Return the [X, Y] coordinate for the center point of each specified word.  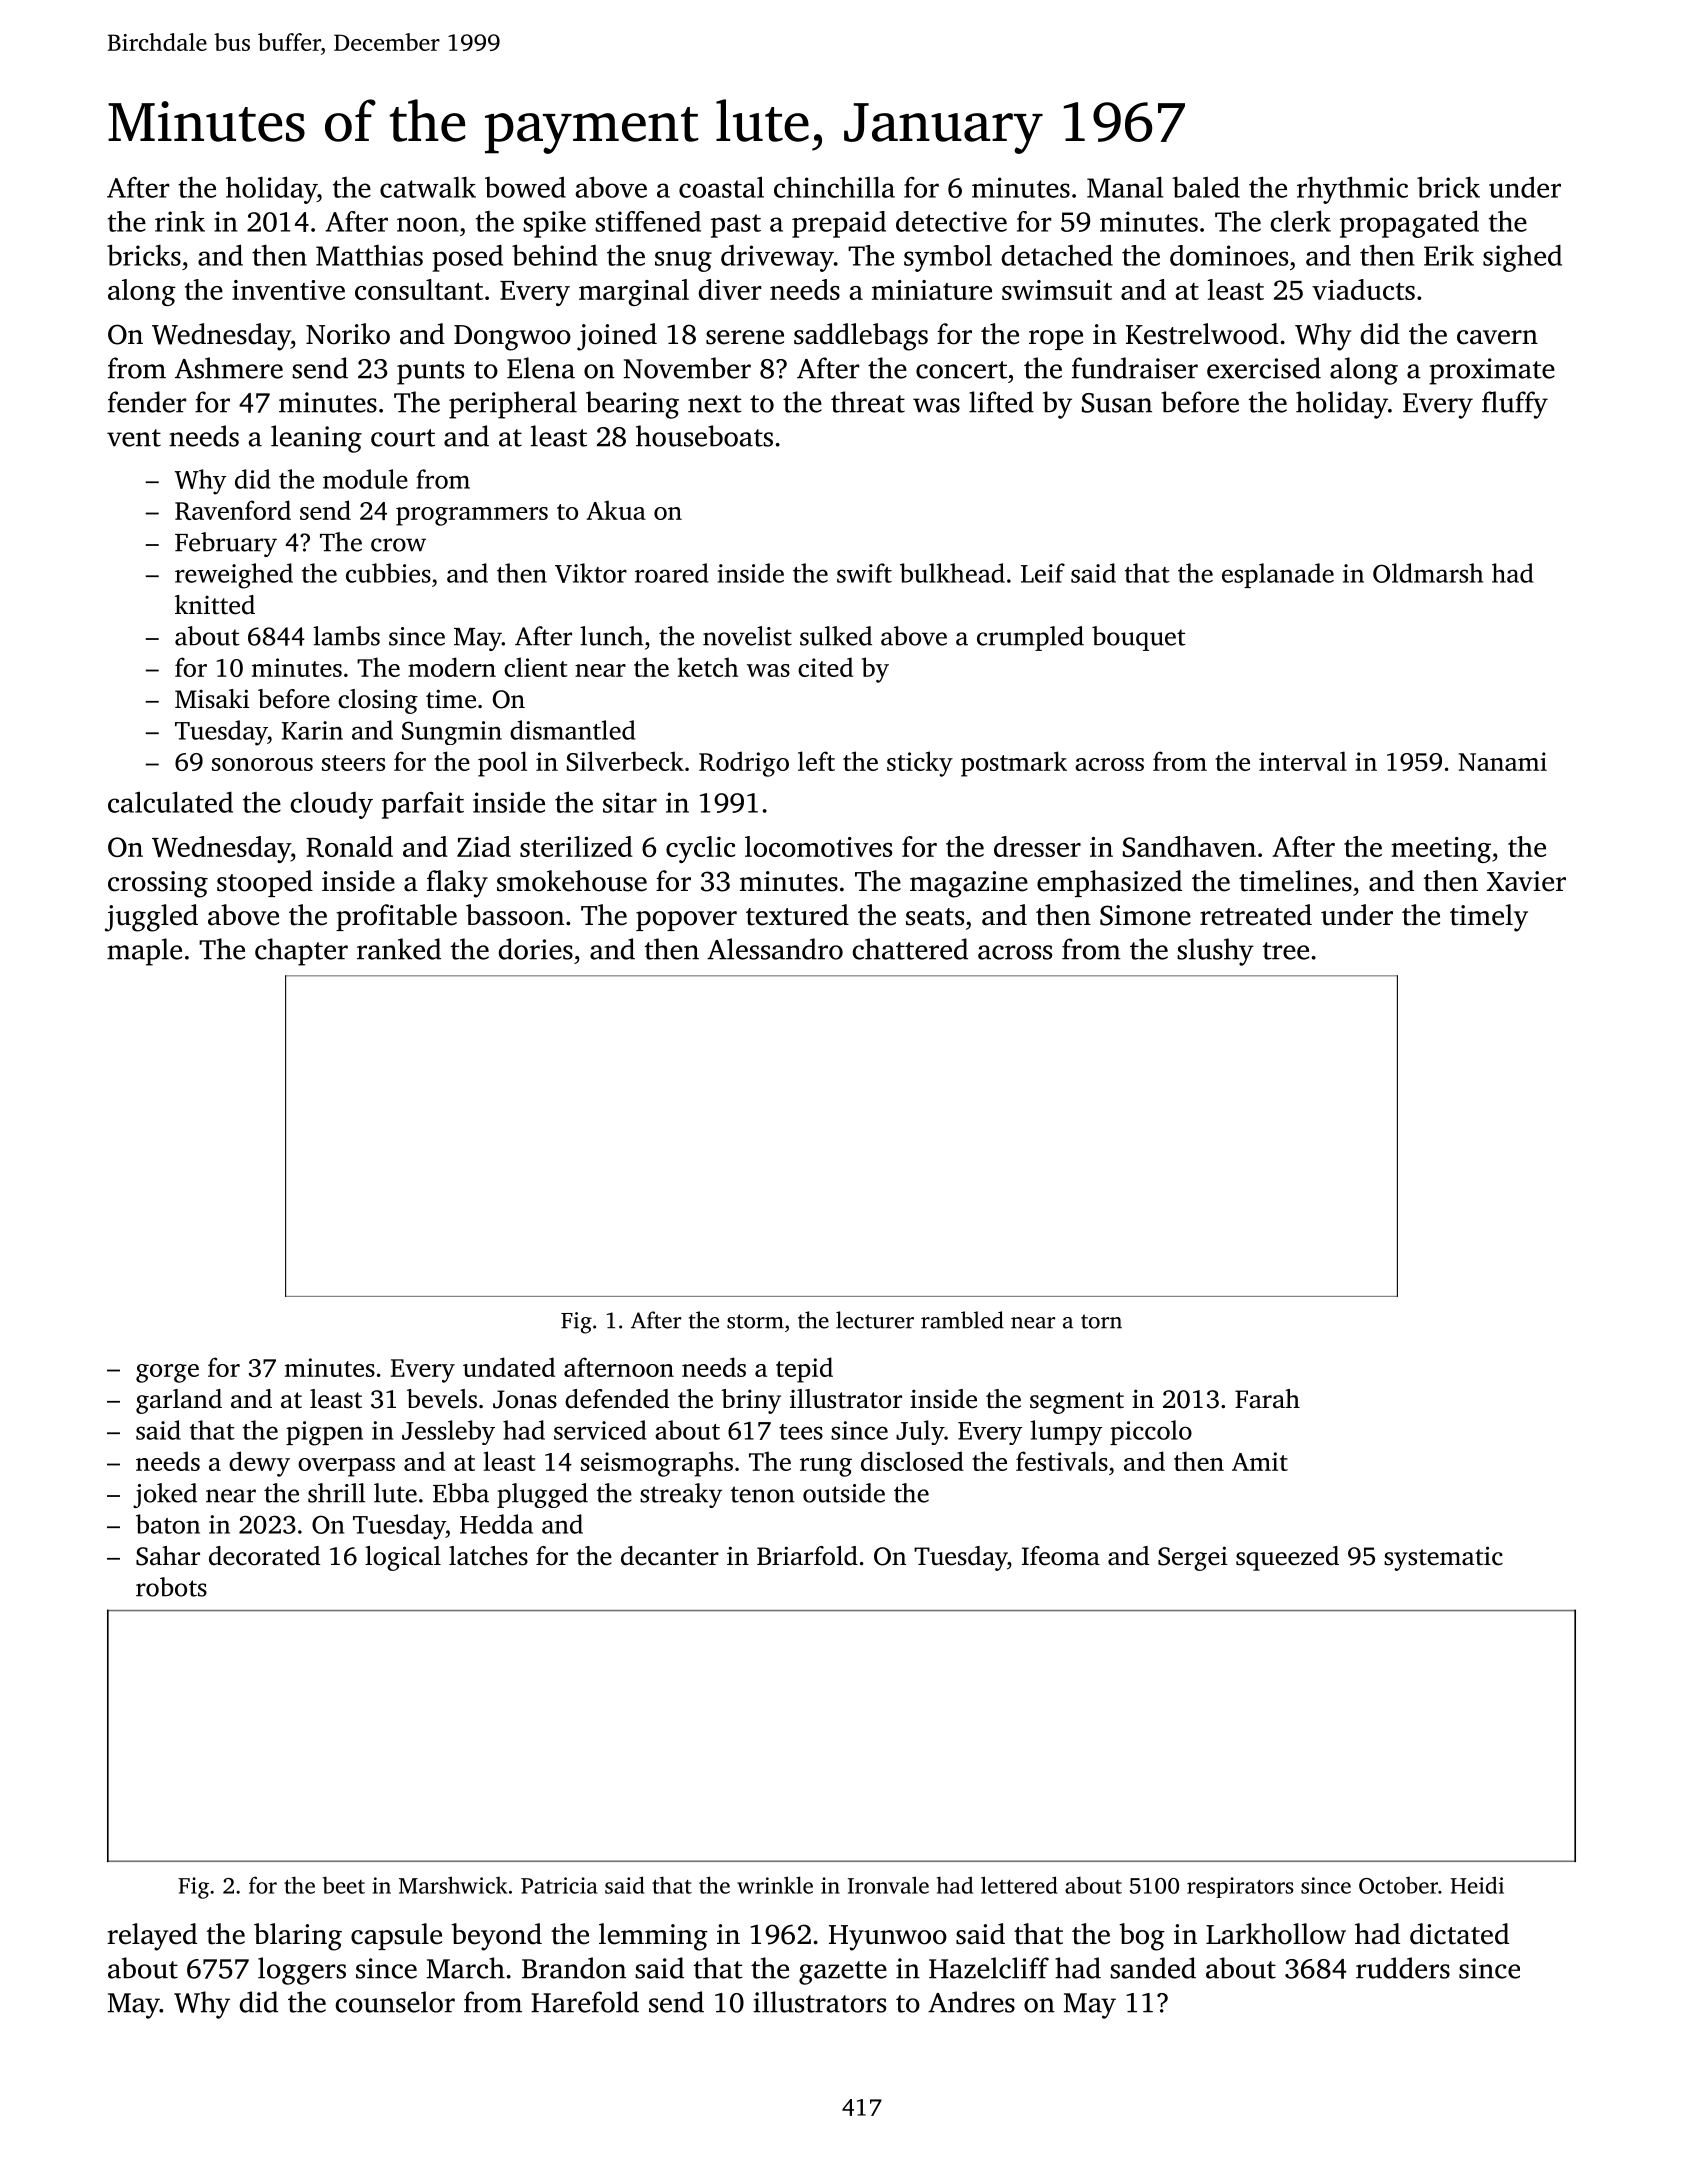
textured [797, 915]
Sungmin [452, 733]
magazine [969, 884]
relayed [152, 1937]
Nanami [1503, 761]
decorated [264, 1556]
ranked [399, 949]
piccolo [1151, 1432]
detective [951, 221]
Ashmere [229, 368]
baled [1206, 187]
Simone [1145, 915]
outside [844, 1493]
